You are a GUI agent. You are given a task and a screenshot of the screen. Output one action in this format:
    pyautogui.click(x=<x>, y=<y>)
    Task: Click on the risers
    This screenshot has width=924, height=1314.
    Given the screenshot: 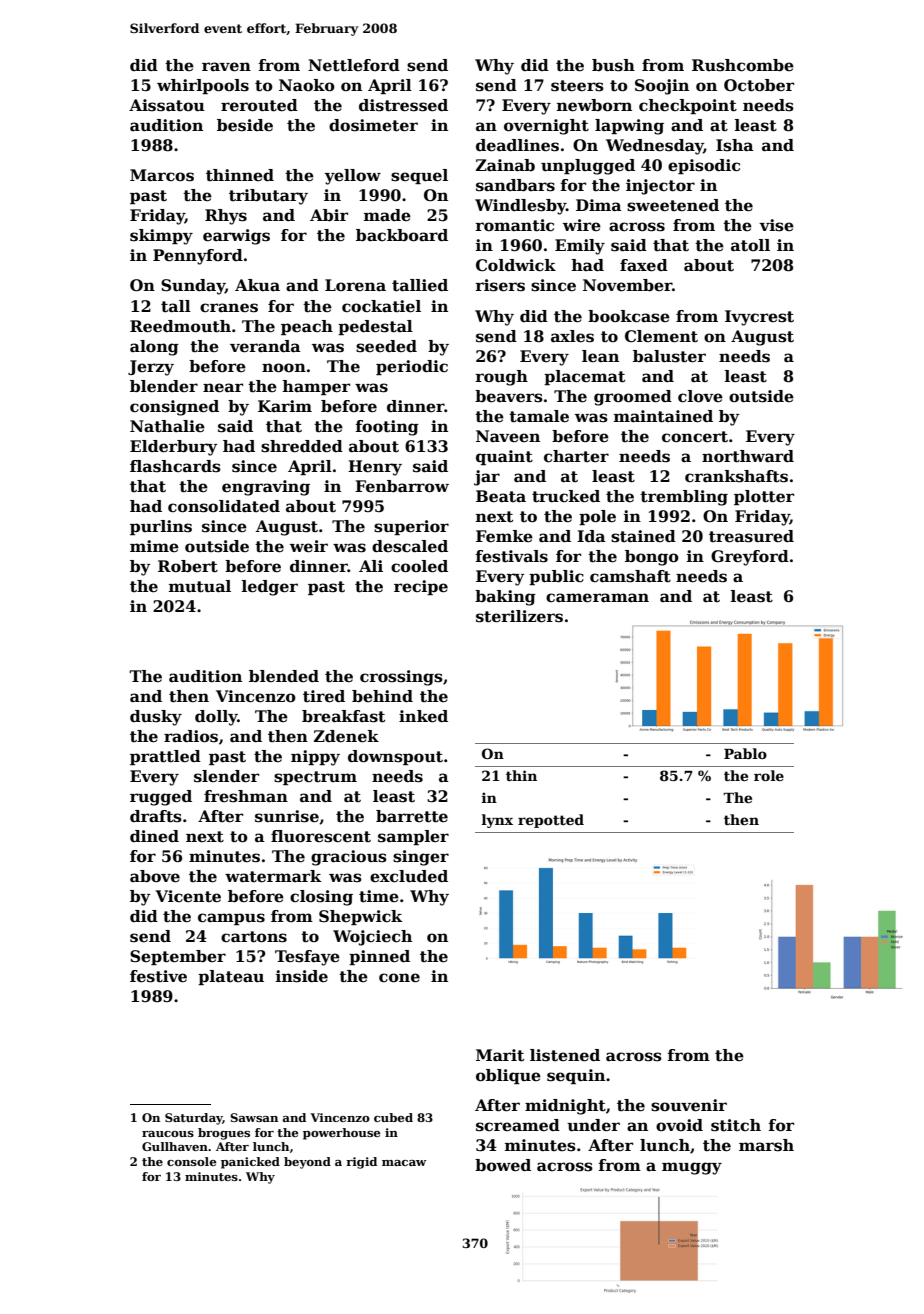 What is the action you would take?
    pyautogui.click(x=500, y=285)
